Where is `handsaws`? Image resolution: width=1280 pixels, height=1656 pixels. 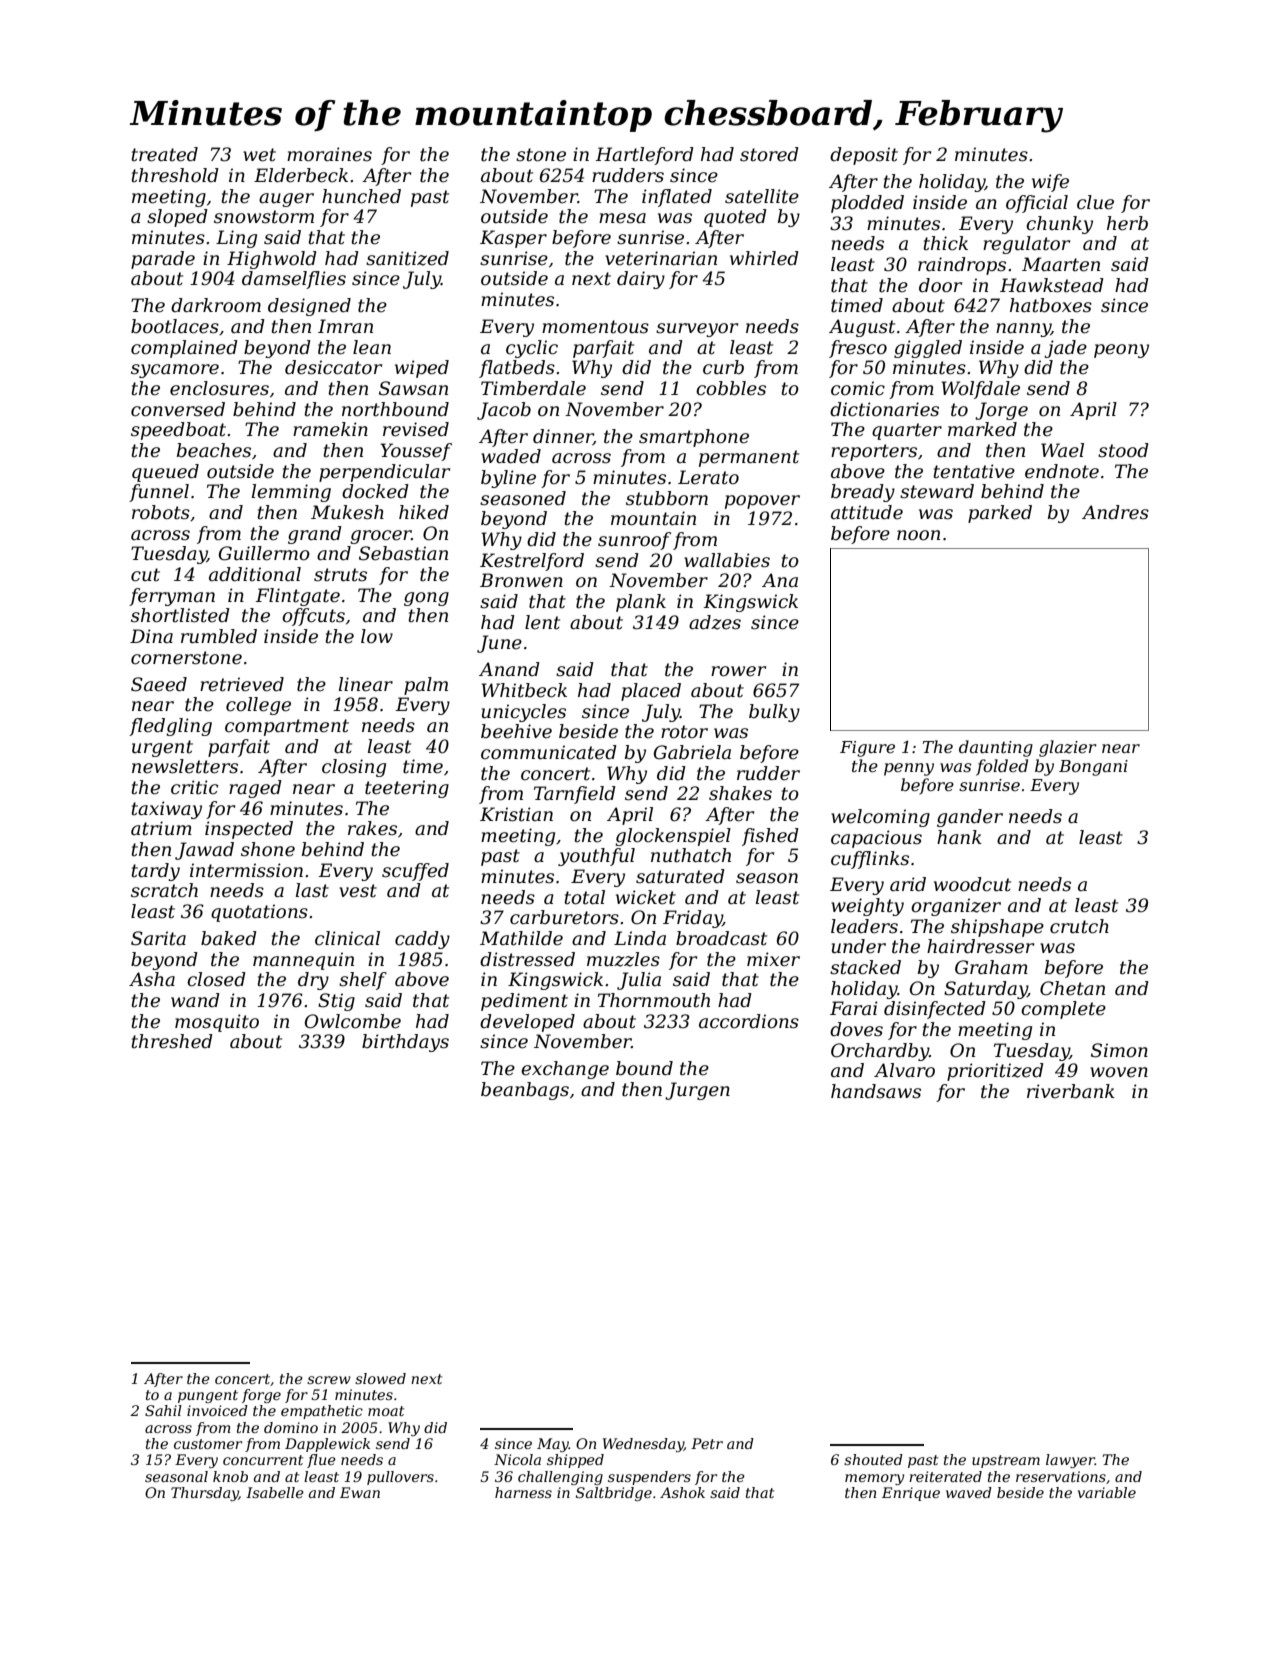
handsaws is located at coordinates (876, 1091).
